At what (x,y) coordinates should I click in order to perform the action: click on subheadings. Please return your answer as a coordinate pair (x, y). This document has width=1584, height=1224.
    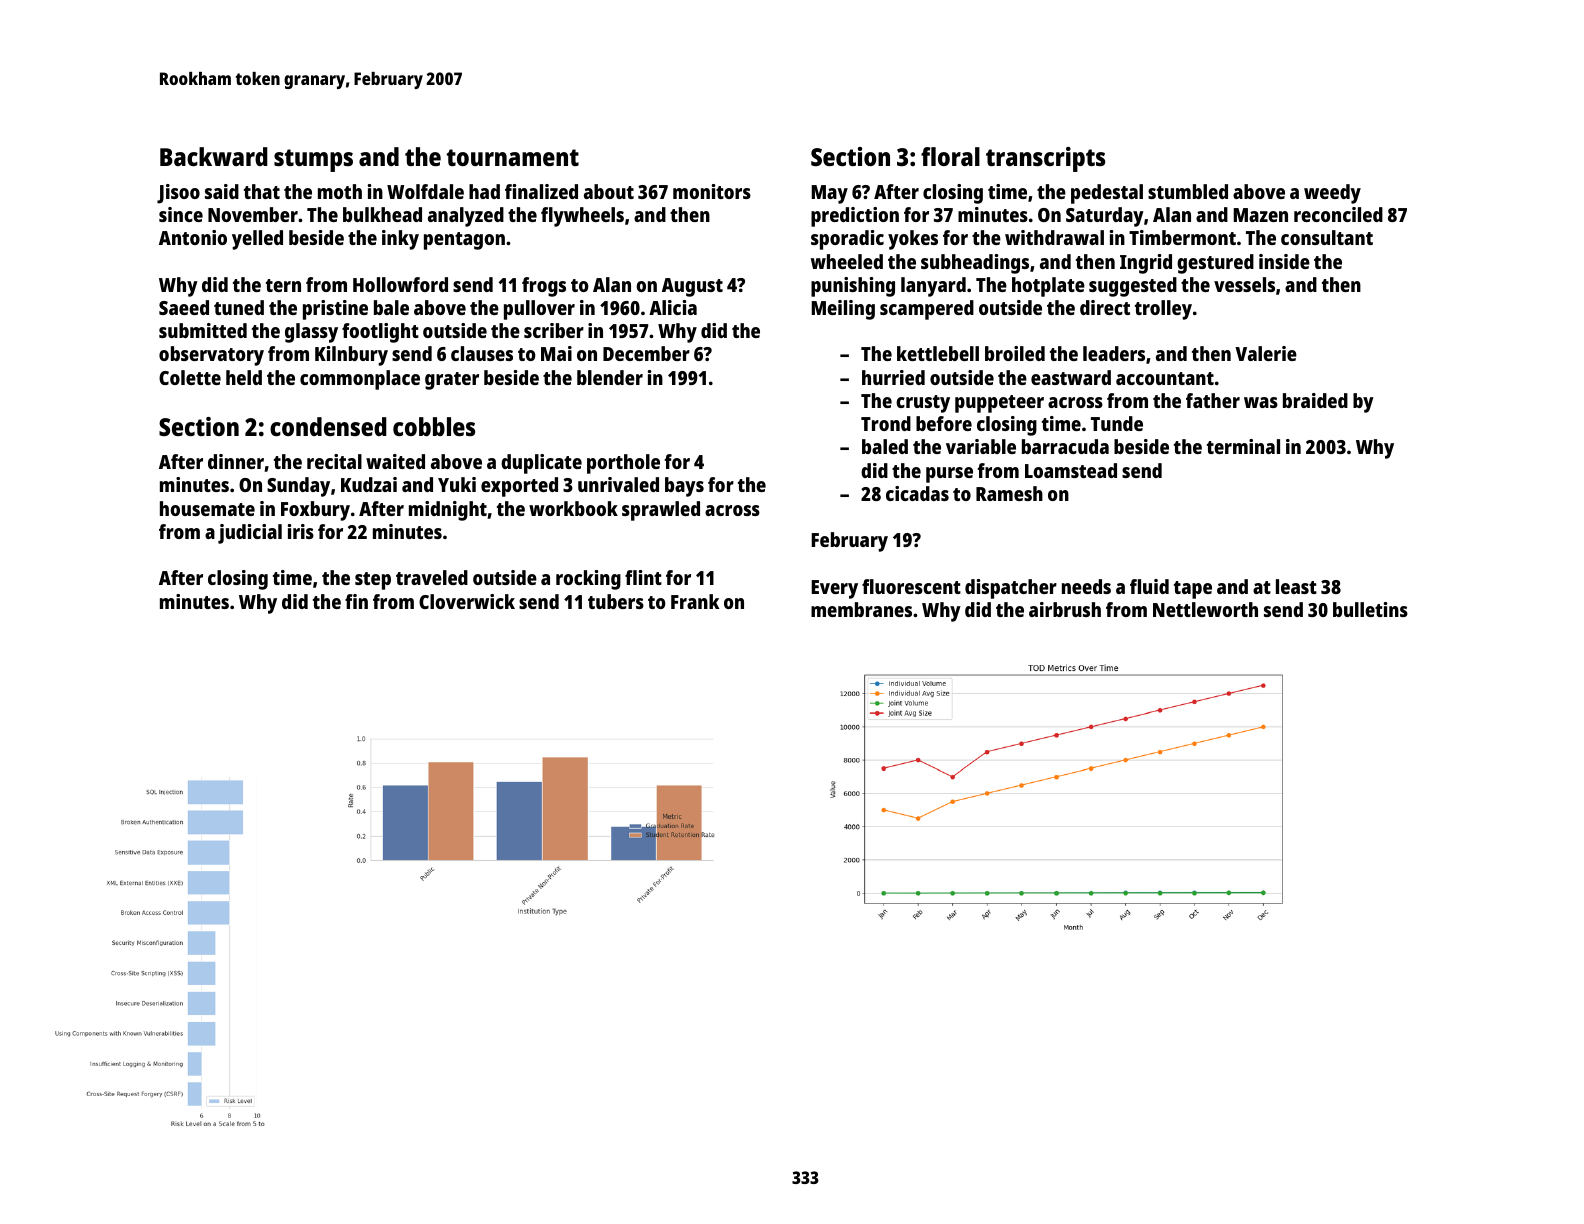
    Looking at the image, I should click on (975, 264).
